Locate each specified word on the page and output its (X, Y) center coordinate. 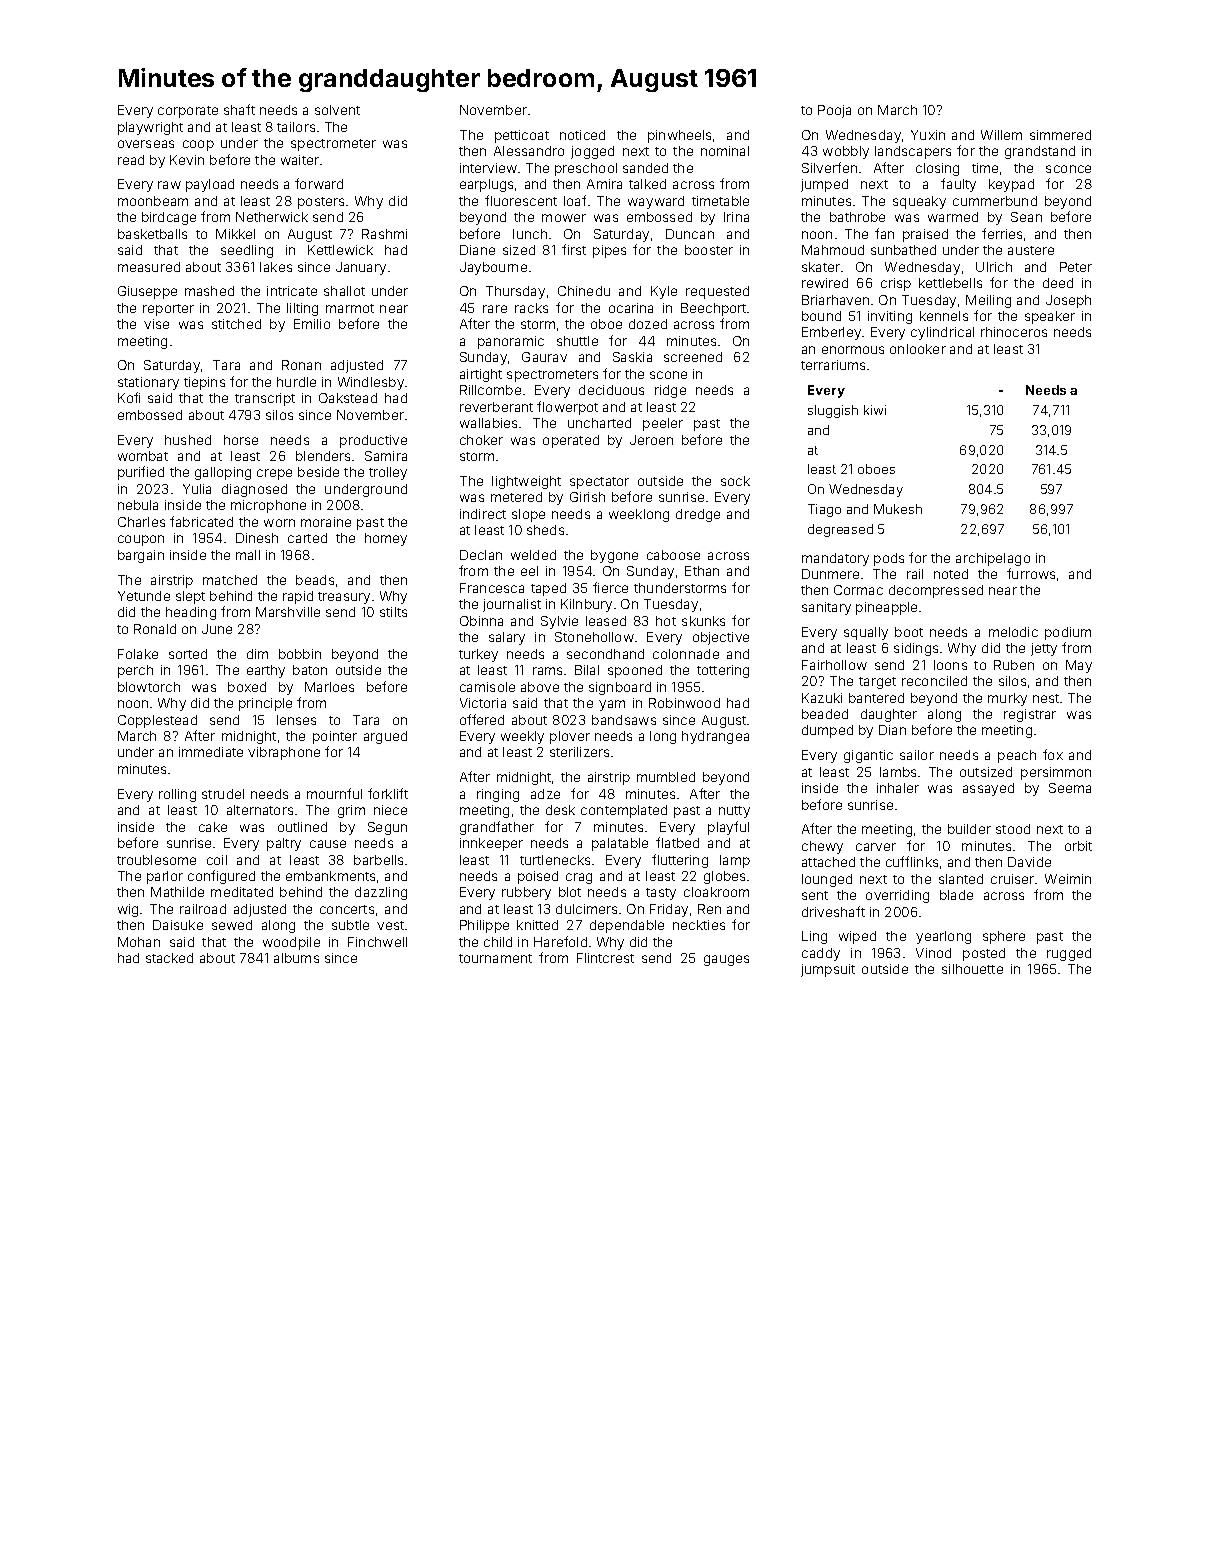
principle (265, 704)
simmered (1060, 135)
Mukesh (898, 509)
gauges (726, 960)
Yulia (197, 489)
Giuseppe (147, 292)
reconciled (934, 681)
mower (564, 218)
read (131, 160)
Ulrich (994, 267)
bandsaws (624, 720)
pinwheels (679, 136)
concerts (347, 909)
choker (481, 440)
